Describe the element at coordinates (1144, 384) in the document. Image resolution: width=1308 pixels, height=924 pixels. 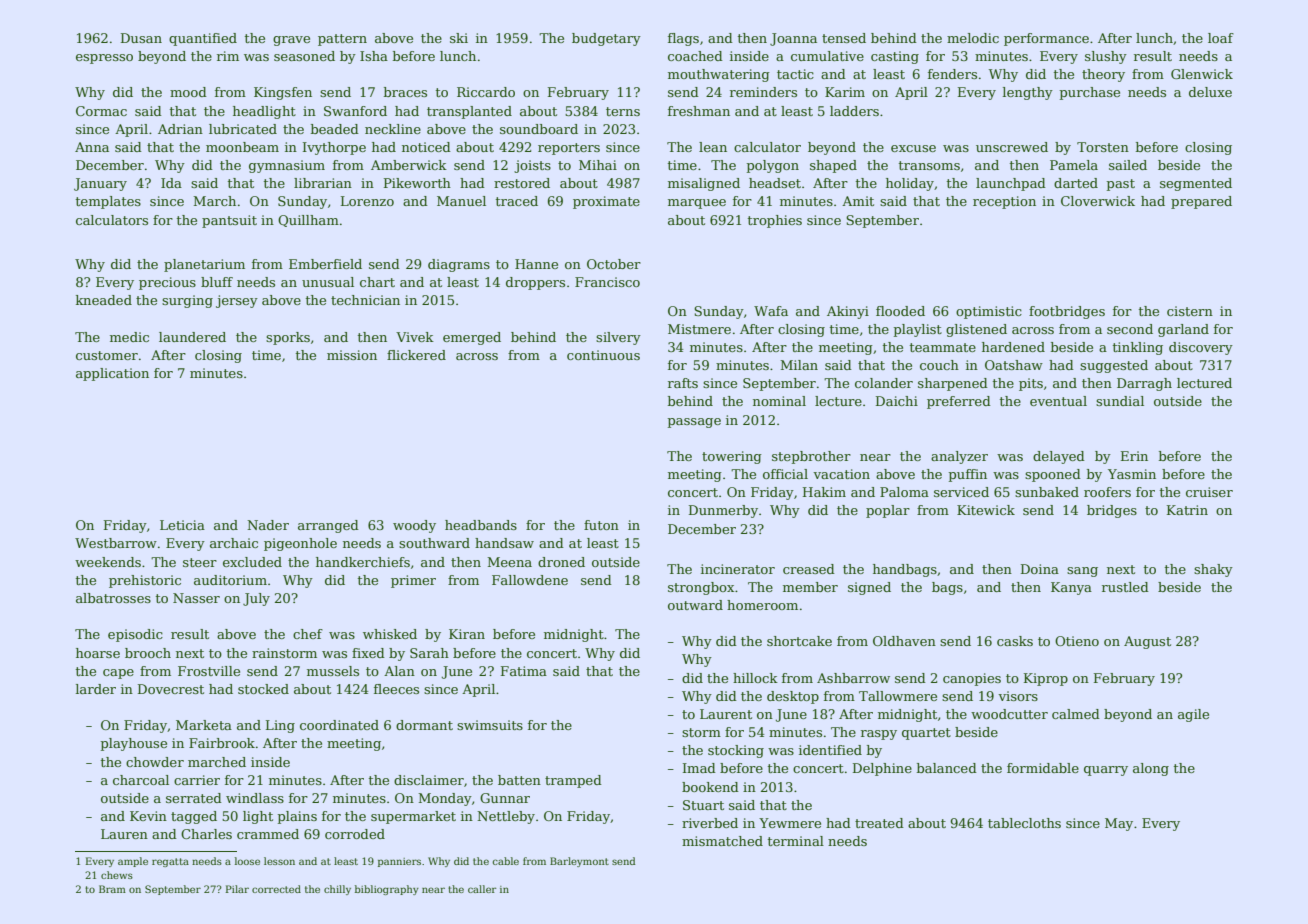
I see `Darragh` at that location.
